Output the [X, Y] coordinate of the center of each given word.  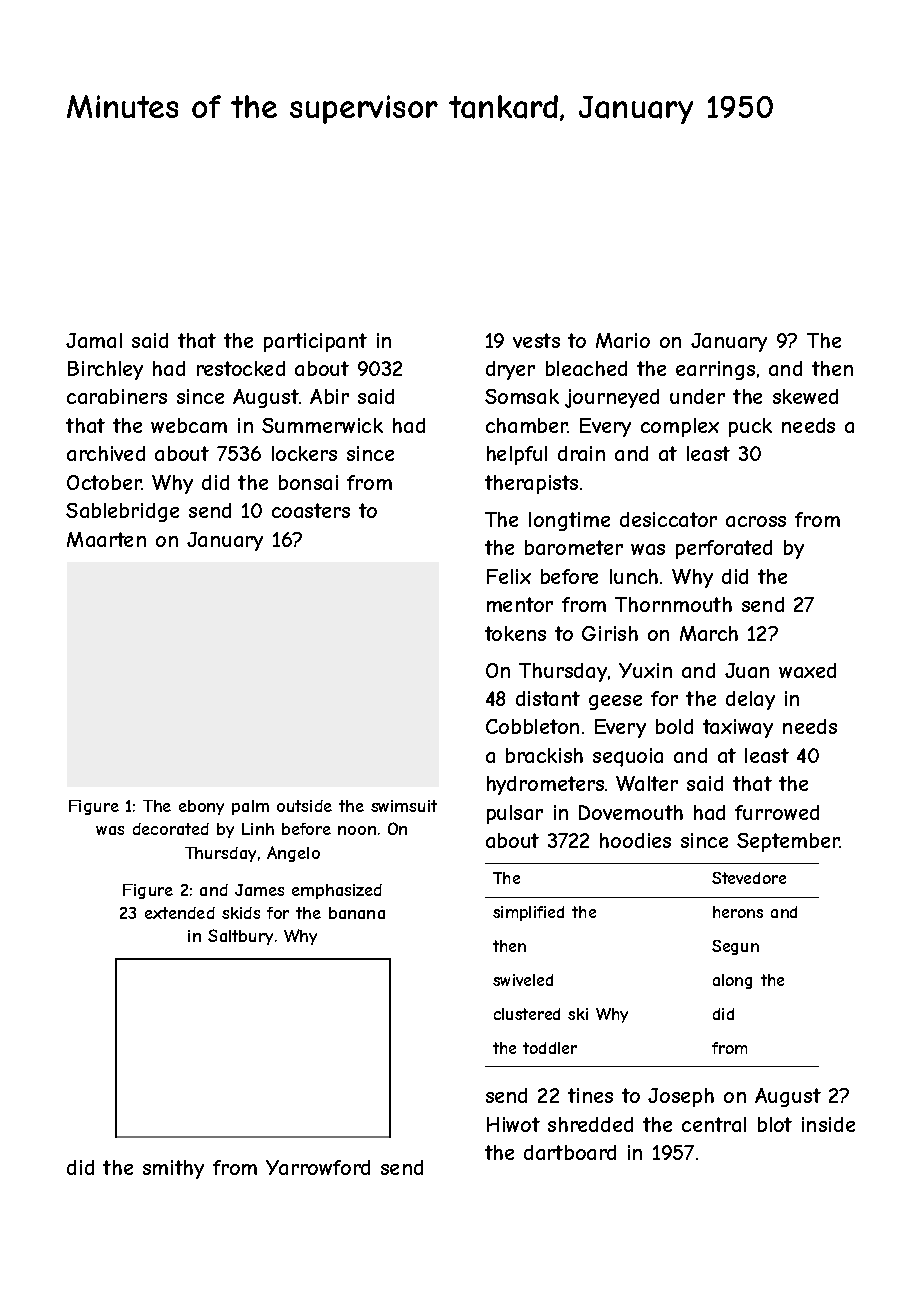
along [732, 981]
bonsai [308, 482]
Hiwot [513, 1124]
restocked [241, 368]
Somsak [522, 396]
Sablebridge [122, 512]
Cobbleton [532, 726]
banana [357, 913]
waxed [807, 670]
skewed [805, 396]
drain [581, 453]
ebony [201, 807]
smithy [173, 1169]
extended [180, 913]
